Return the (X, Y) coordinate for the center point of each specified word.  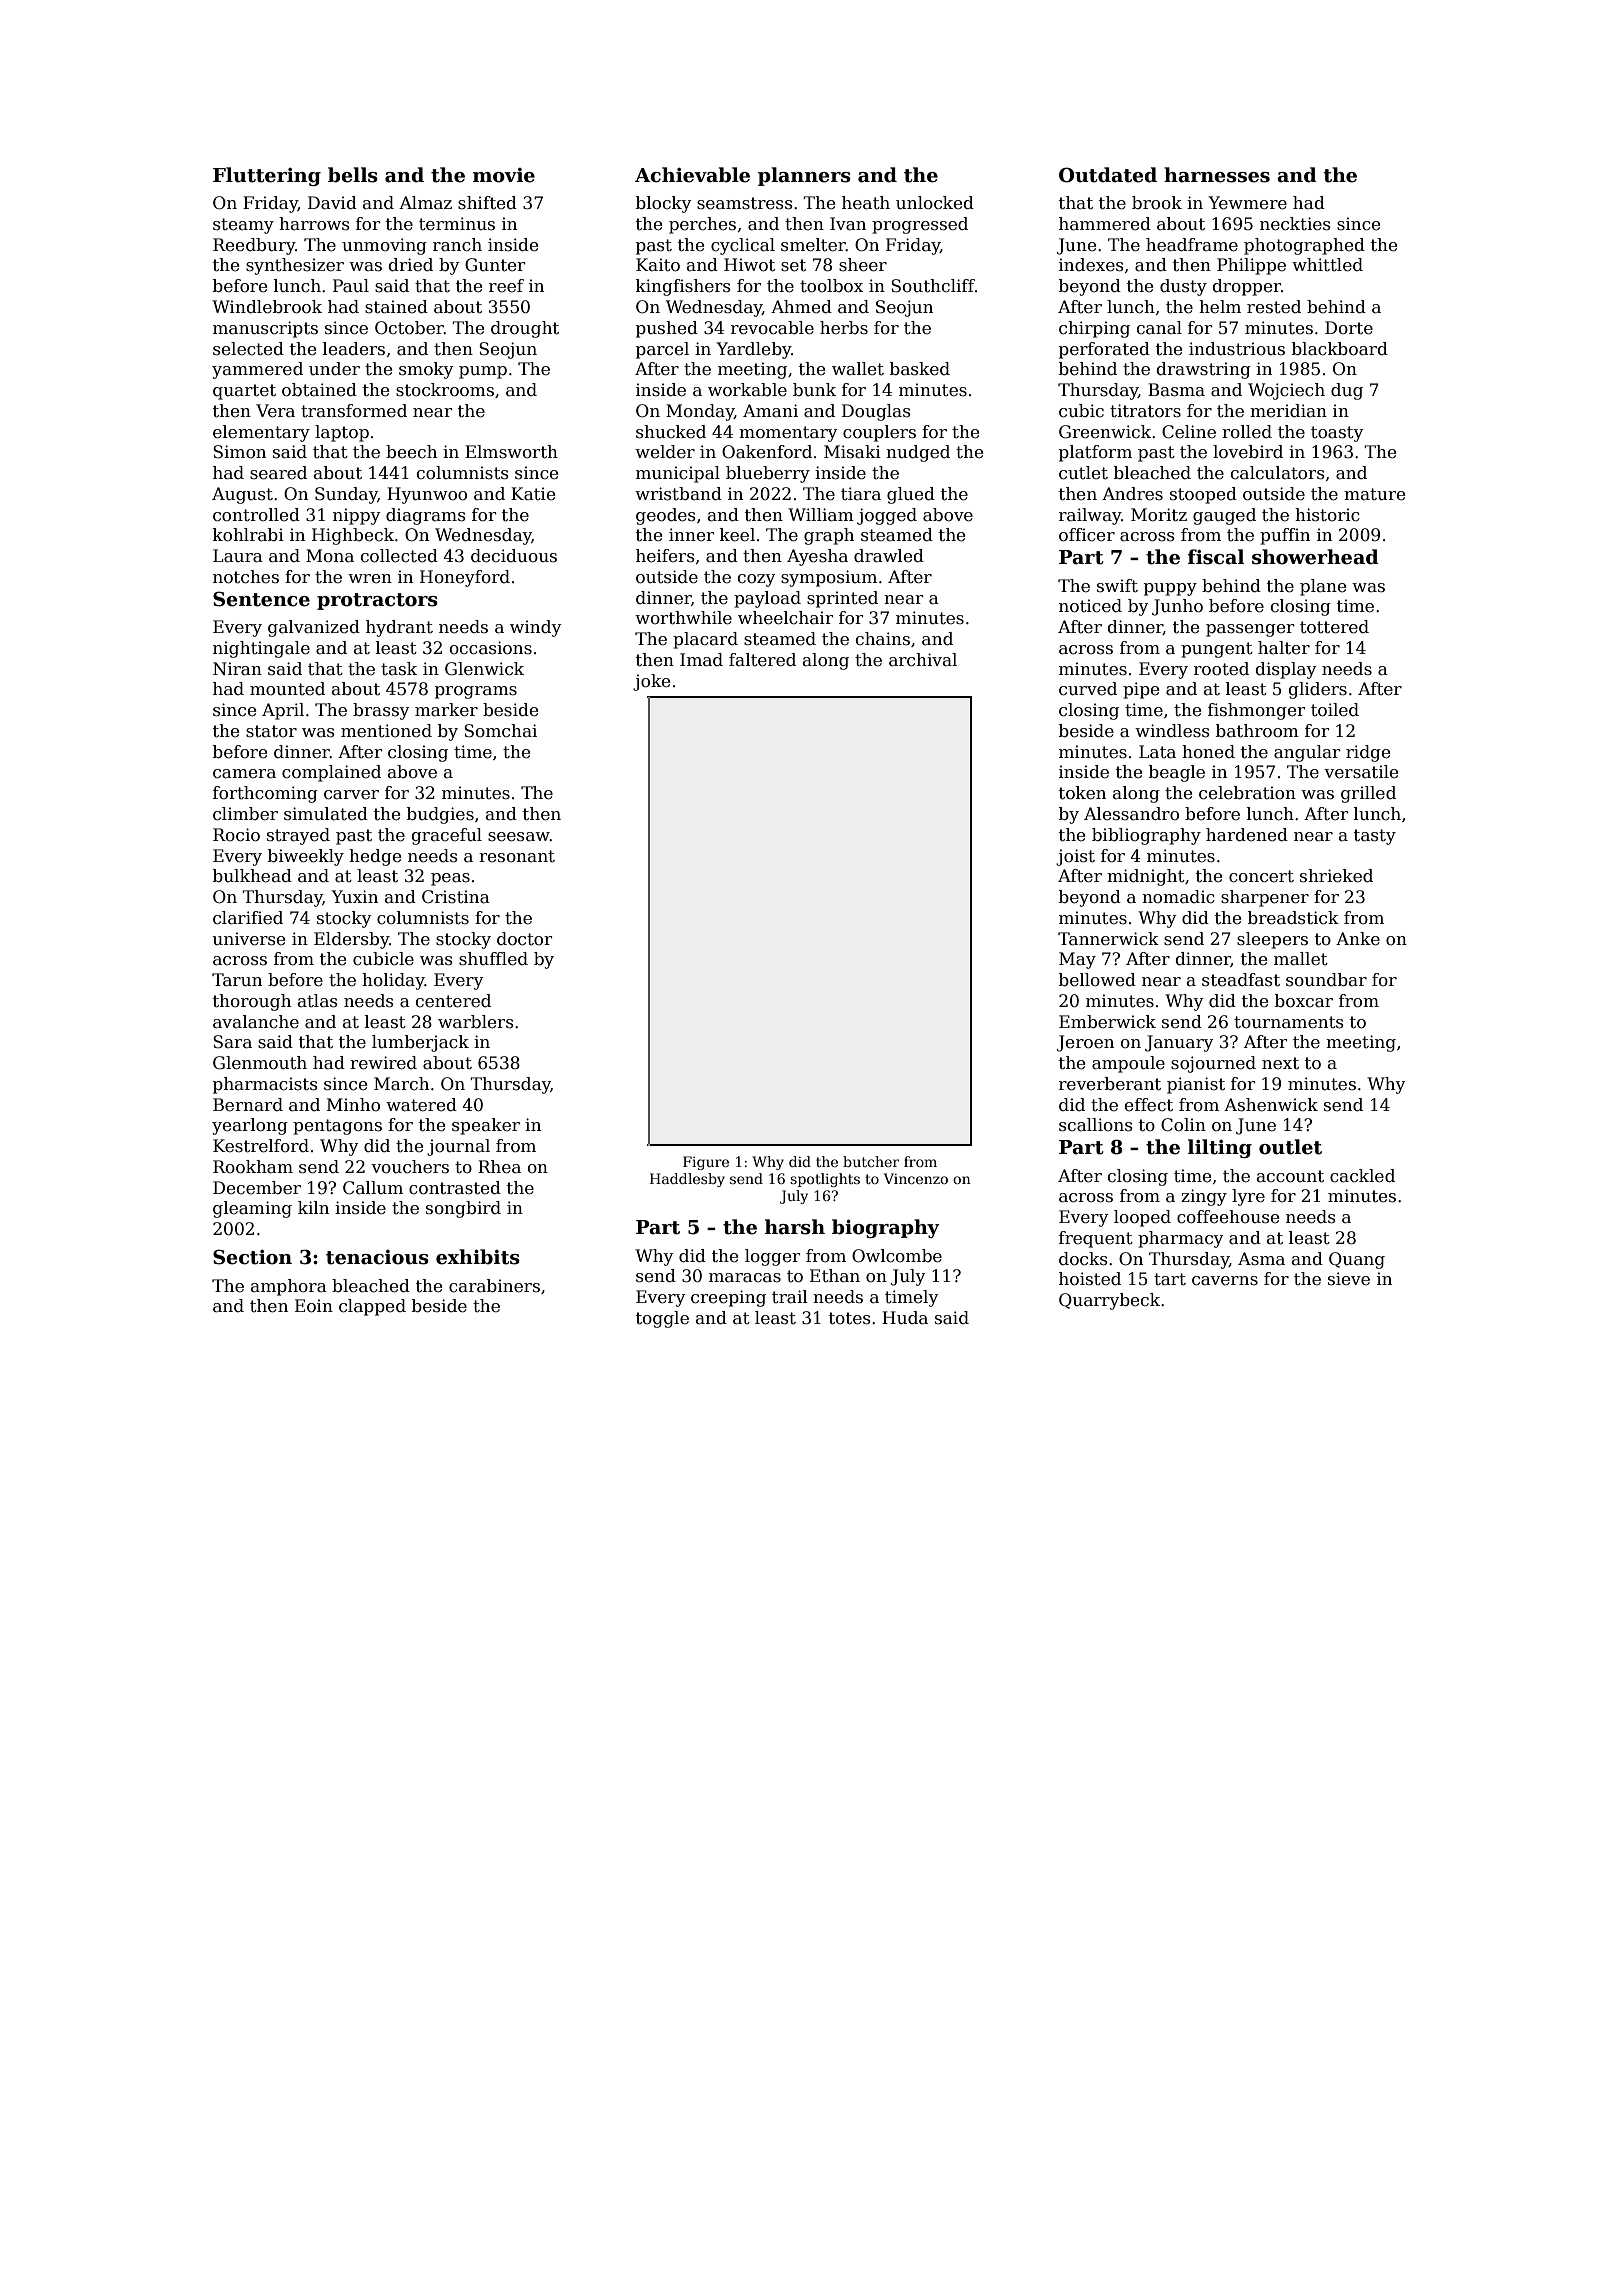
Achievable (692, 175)
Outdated (1108, 175)
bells (353, 175)
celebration (1247, 793)
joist (1075, 857)
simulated (326, 814)
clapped (372, 1307)
